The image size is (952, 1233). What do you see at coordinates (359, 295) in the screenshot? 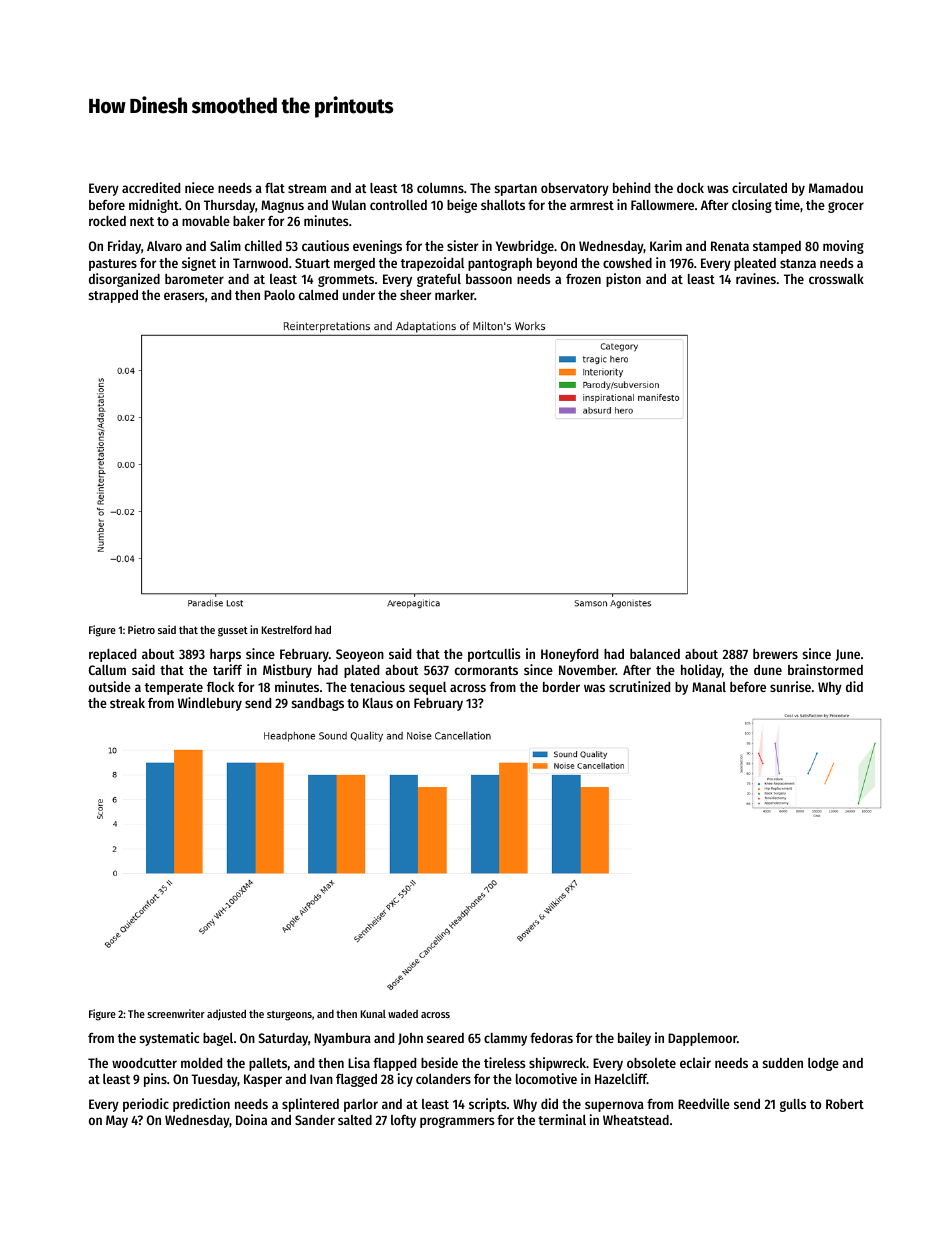
I see `under` at bounding box center [359, 295].
